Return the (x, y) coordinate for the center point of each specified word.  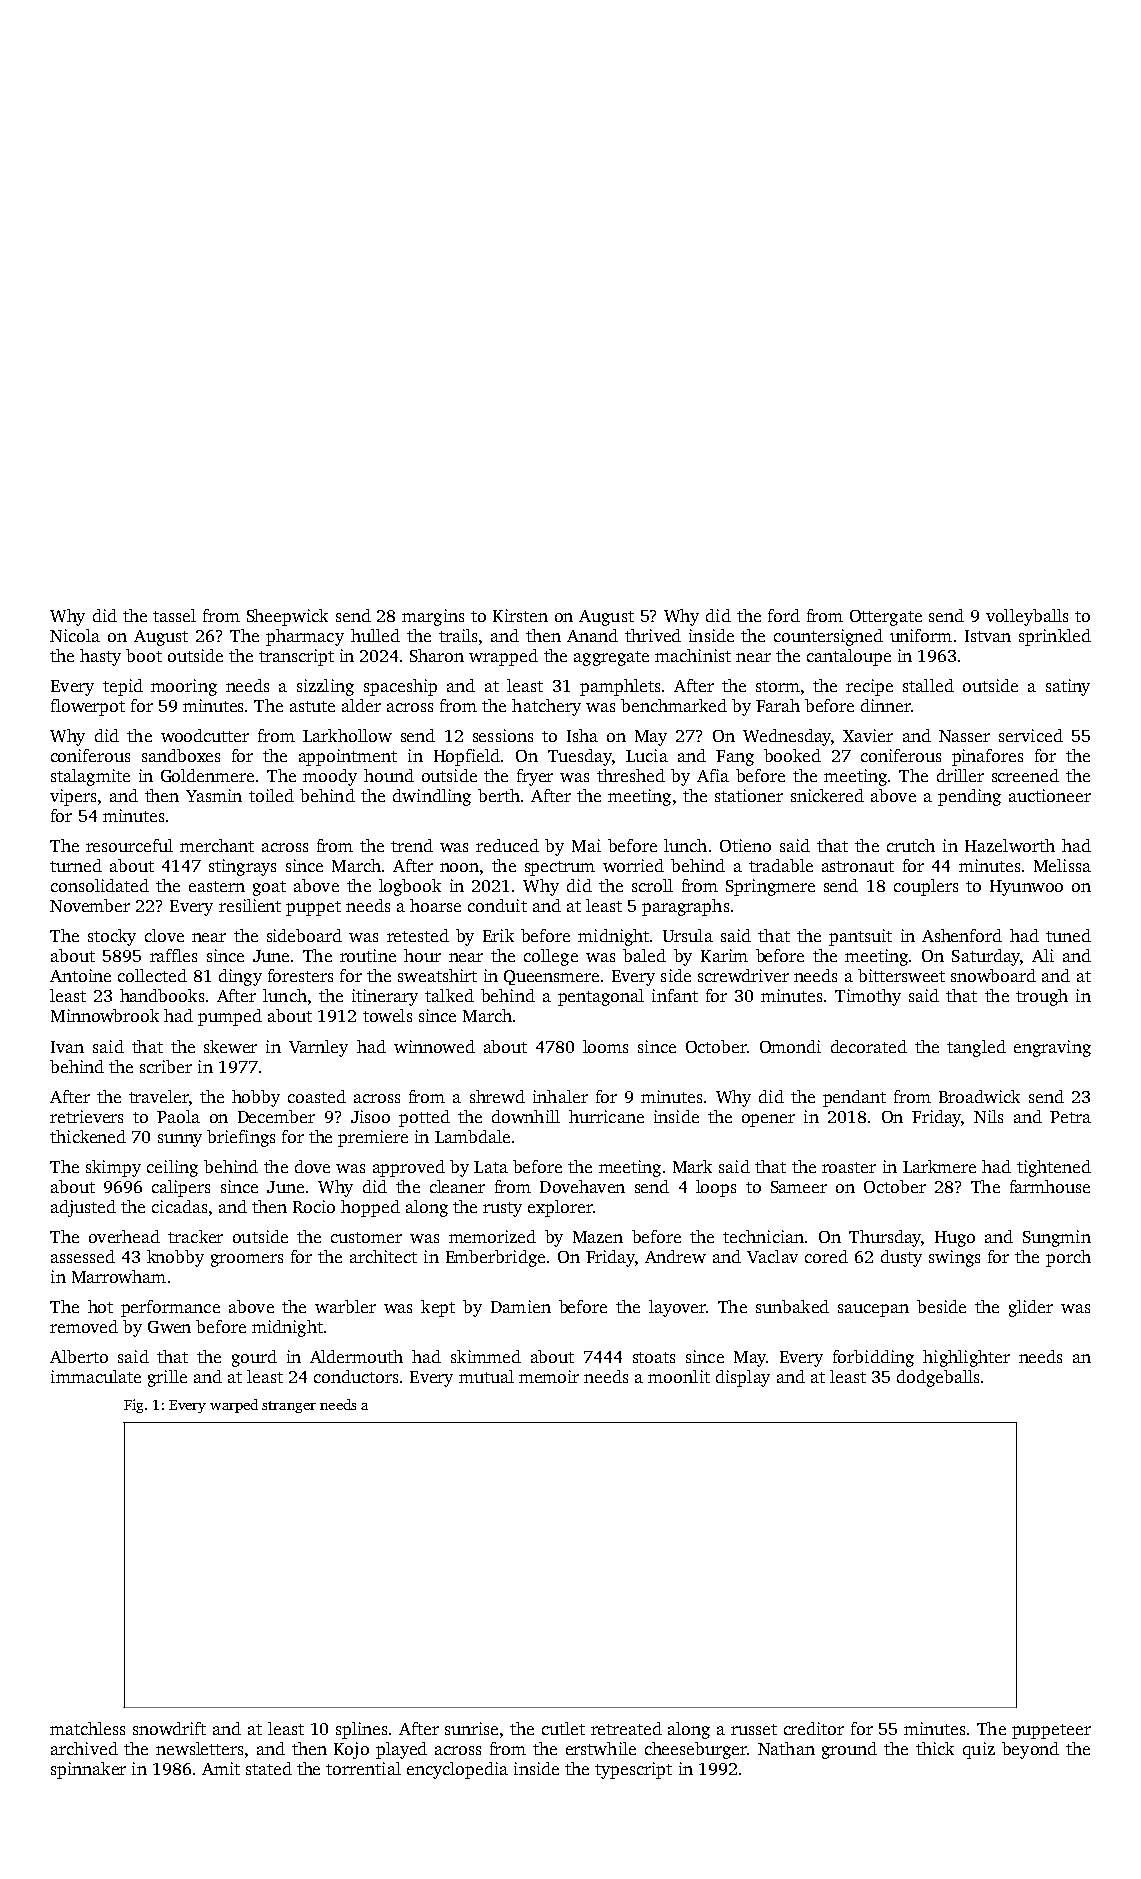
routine (368, 955)
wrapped (503, 657)
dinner (886, 705)
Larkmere (939, 1166)
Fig (133, 1406)
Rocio (314, 1206)
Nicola (75, 635)
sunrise (471, 1728)
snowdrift (169, 1728)
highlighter (966, 1358)
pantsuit (860, 937)
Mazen (598, 1237)
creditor (814, 1728)
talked (449, 995)
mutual (486, 1376)
